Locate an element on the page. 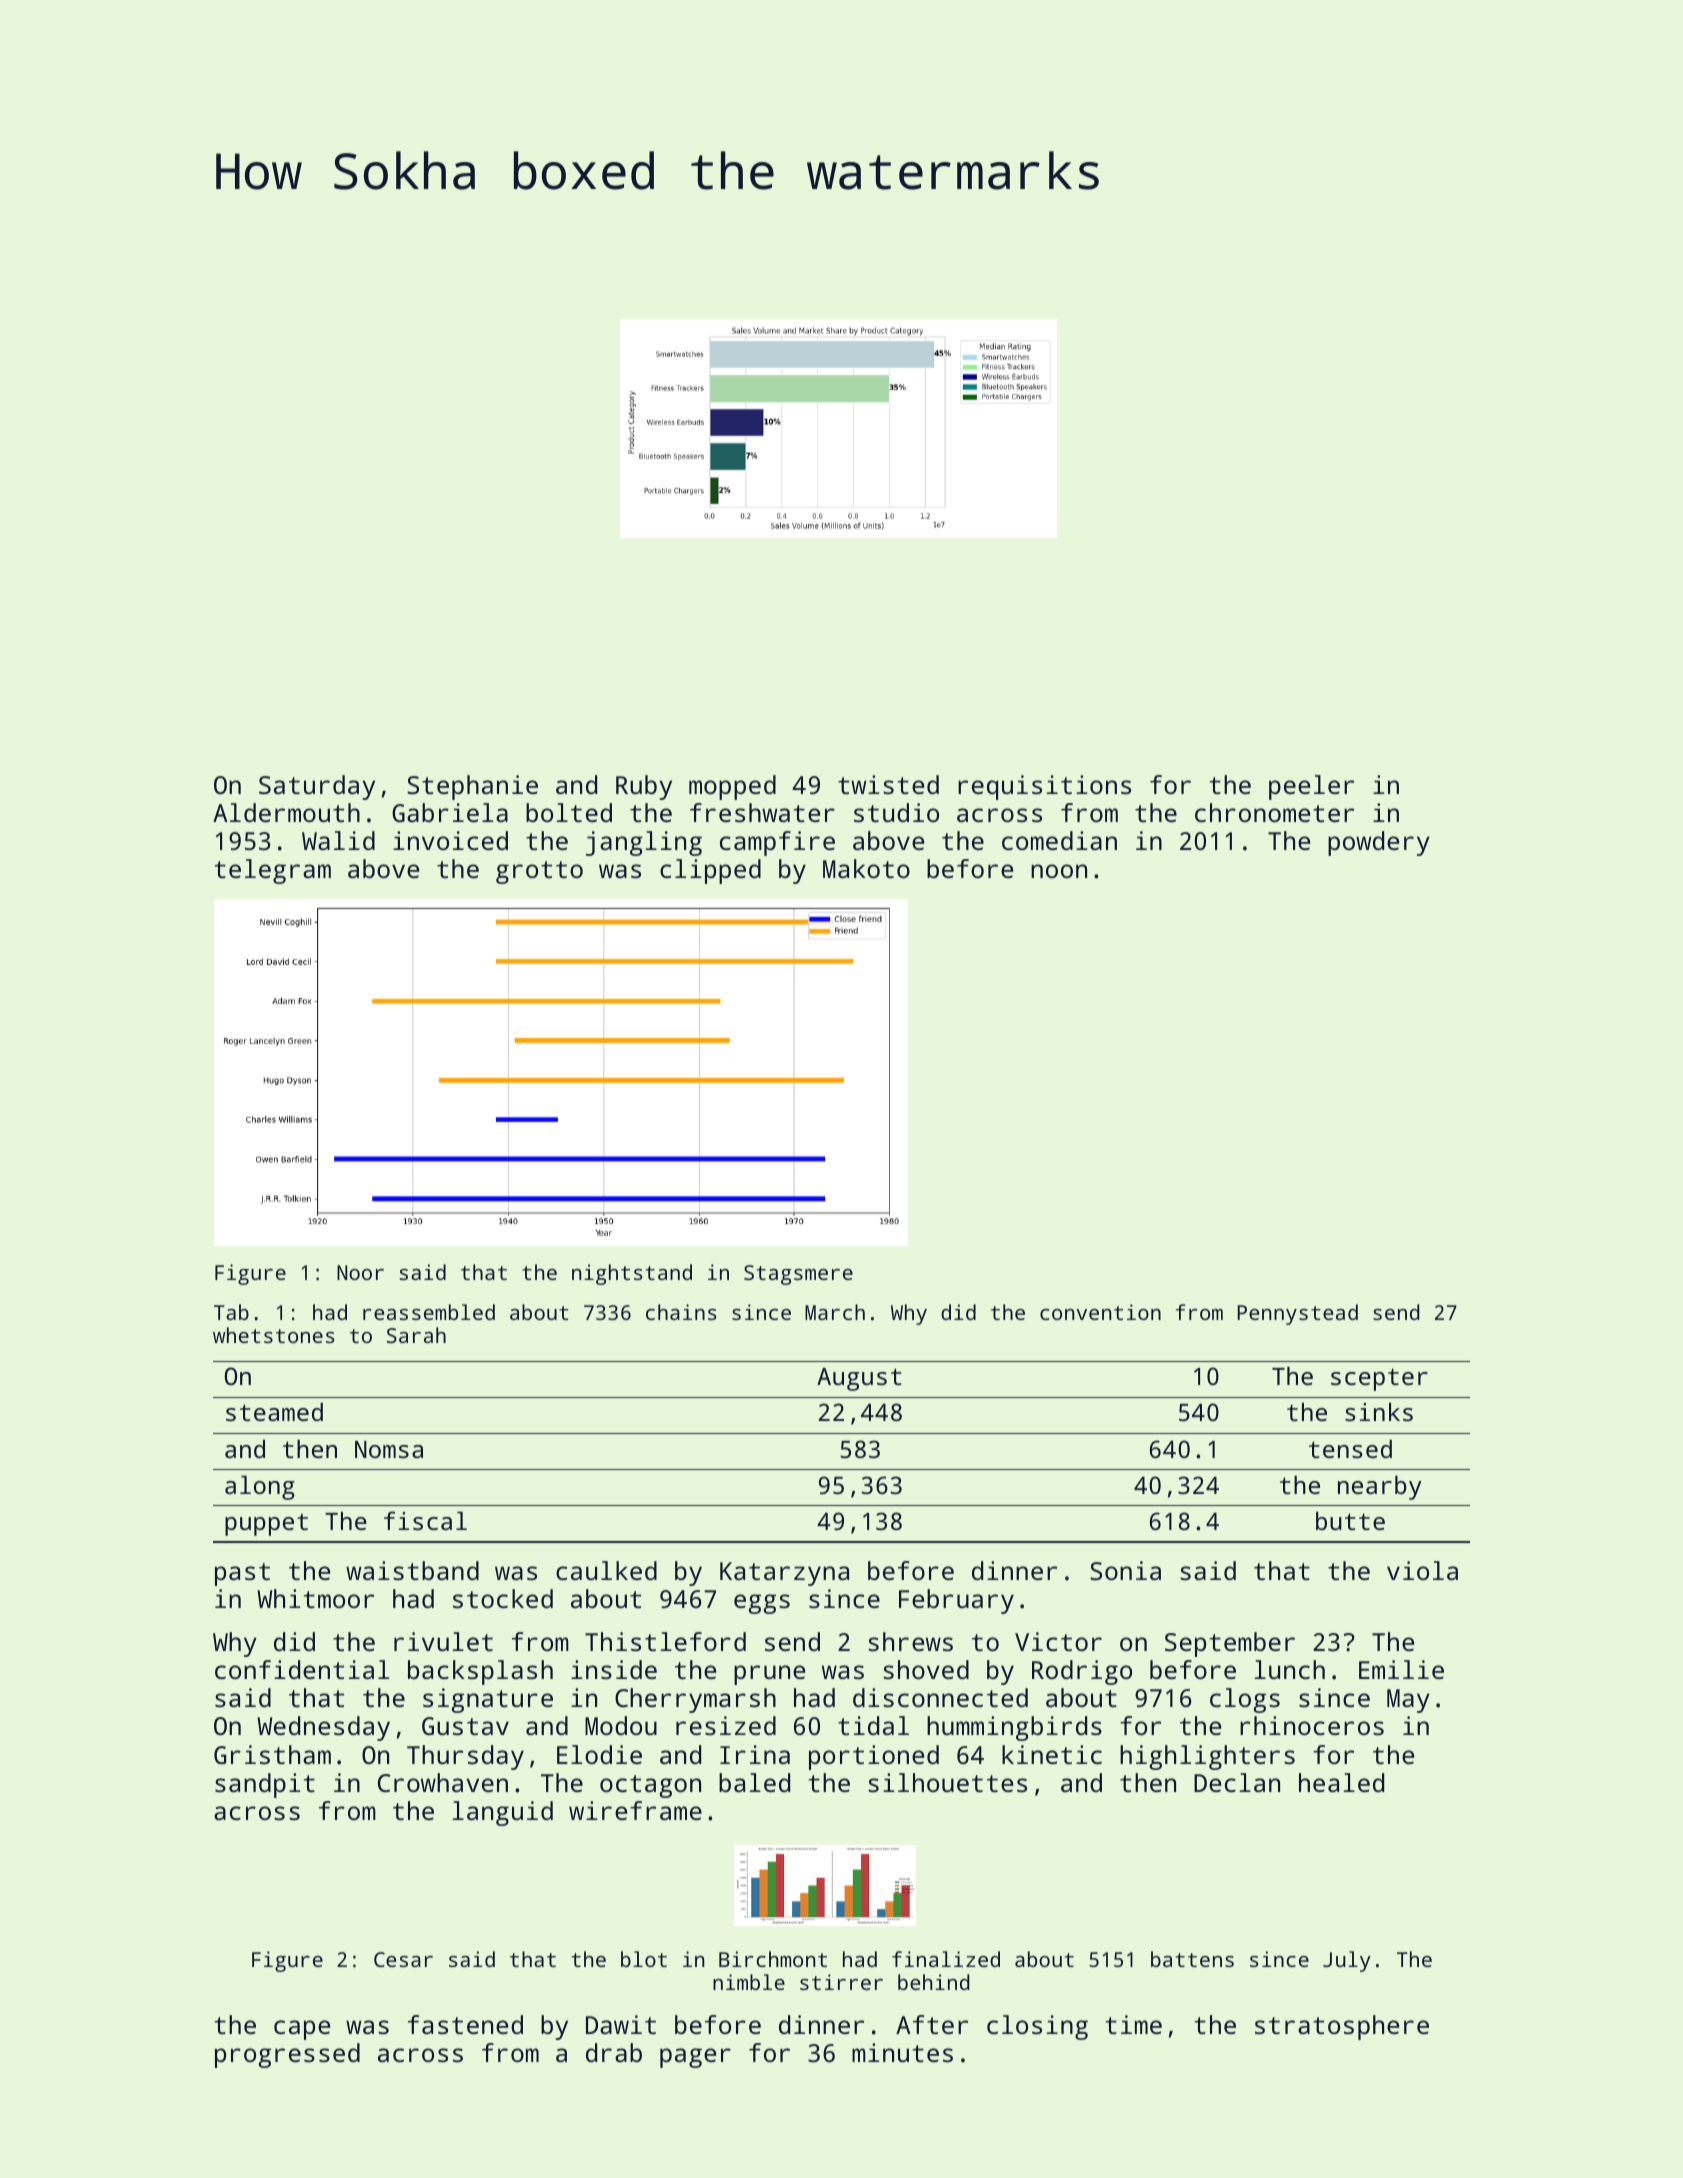  Noor is located at coordinates (360, 1272).
